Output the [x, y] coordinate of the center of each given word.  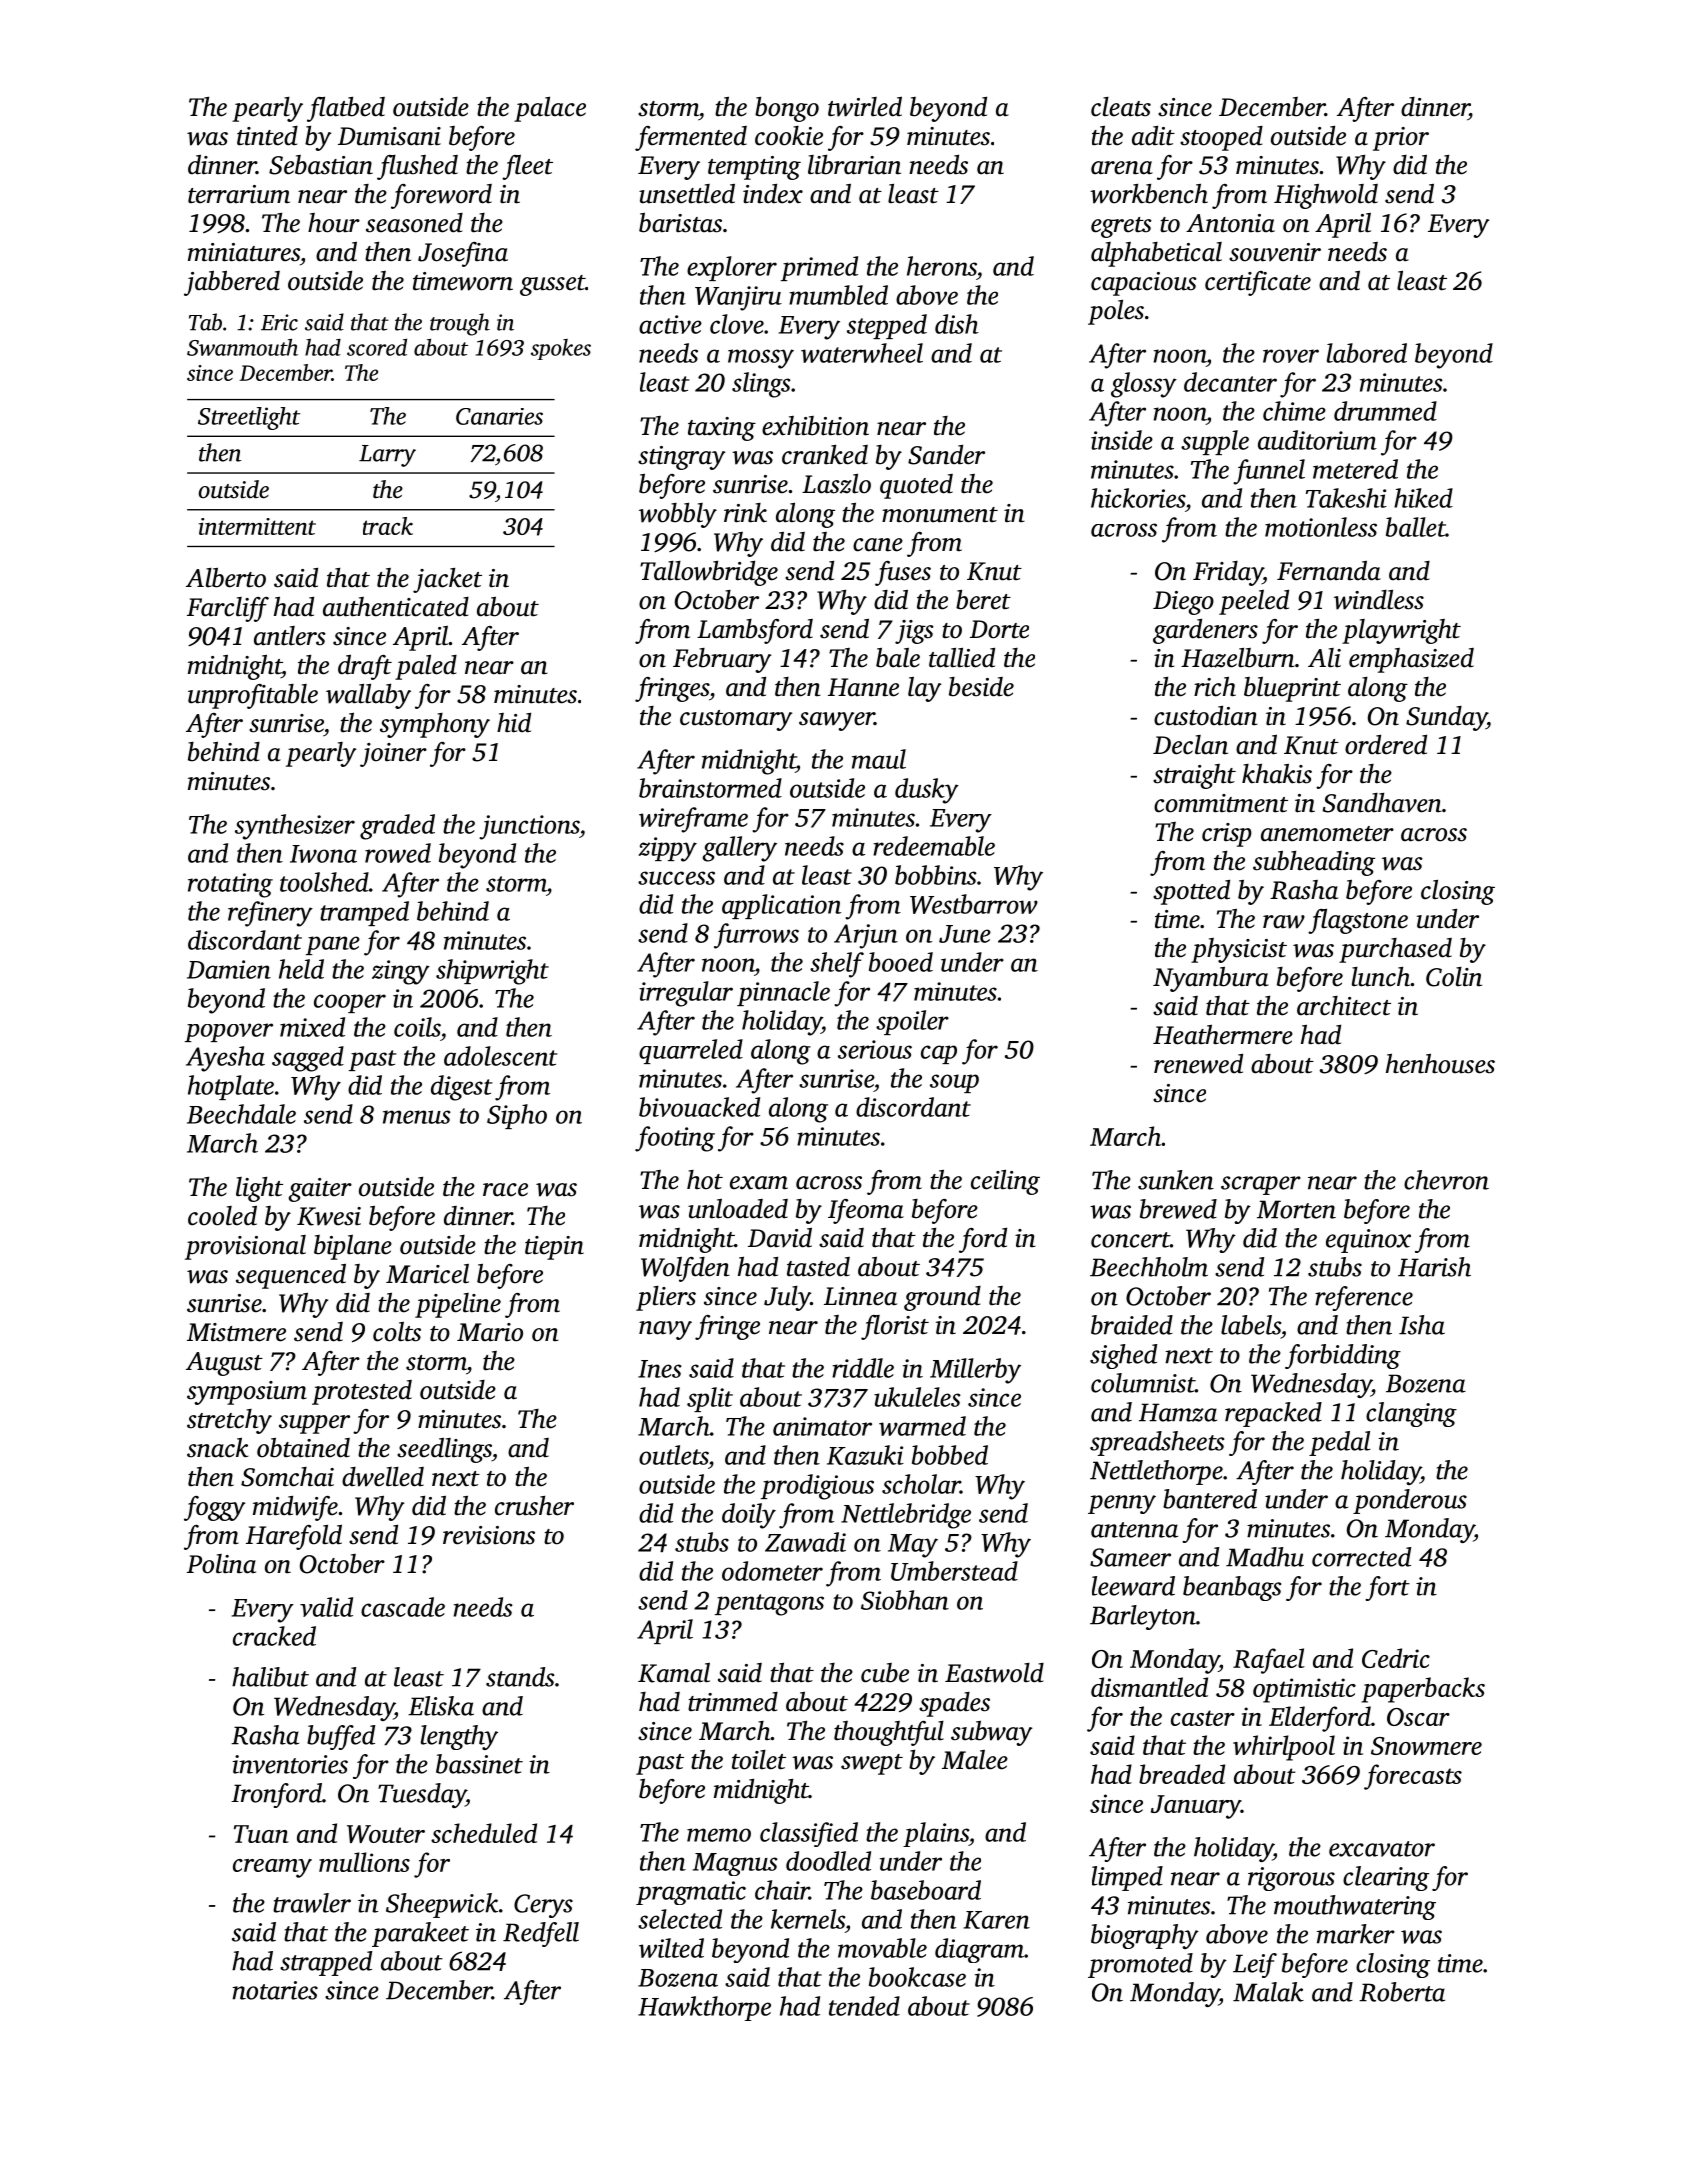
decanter [1230, 382]
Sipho [517, 1116]
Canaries [499, 416]
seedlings [444, 1450]
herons [942, 266]
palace [550, 109]
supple [1215, 442]
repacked [1273, 1414]
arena [1122, 168]
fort [1387, 1588]
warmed [922, 1426]
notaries [275, 1990]
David [780, 1237]
